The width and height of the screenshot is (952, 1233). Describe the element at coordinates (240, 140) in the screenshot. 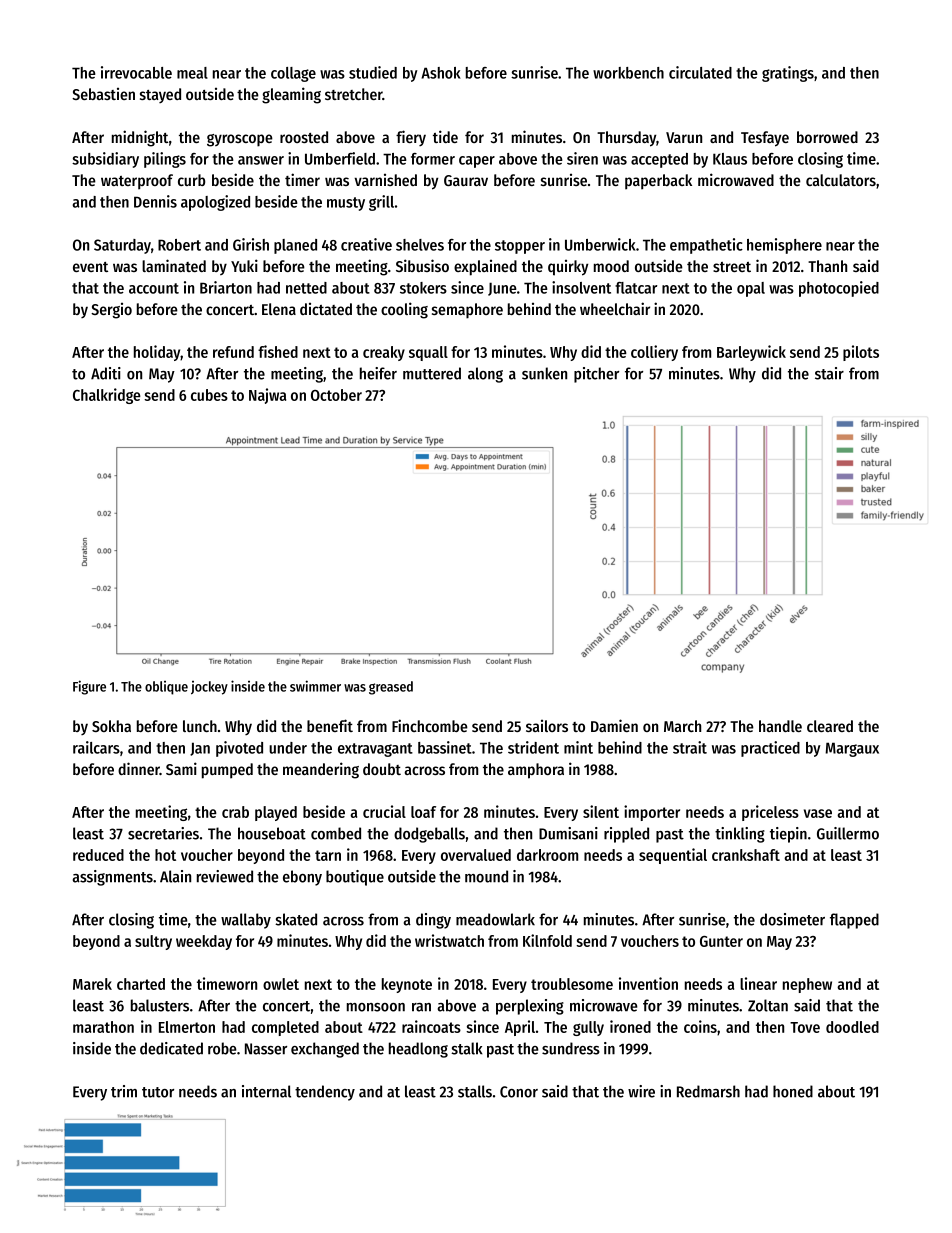

I see `gyroscope` at that location.
